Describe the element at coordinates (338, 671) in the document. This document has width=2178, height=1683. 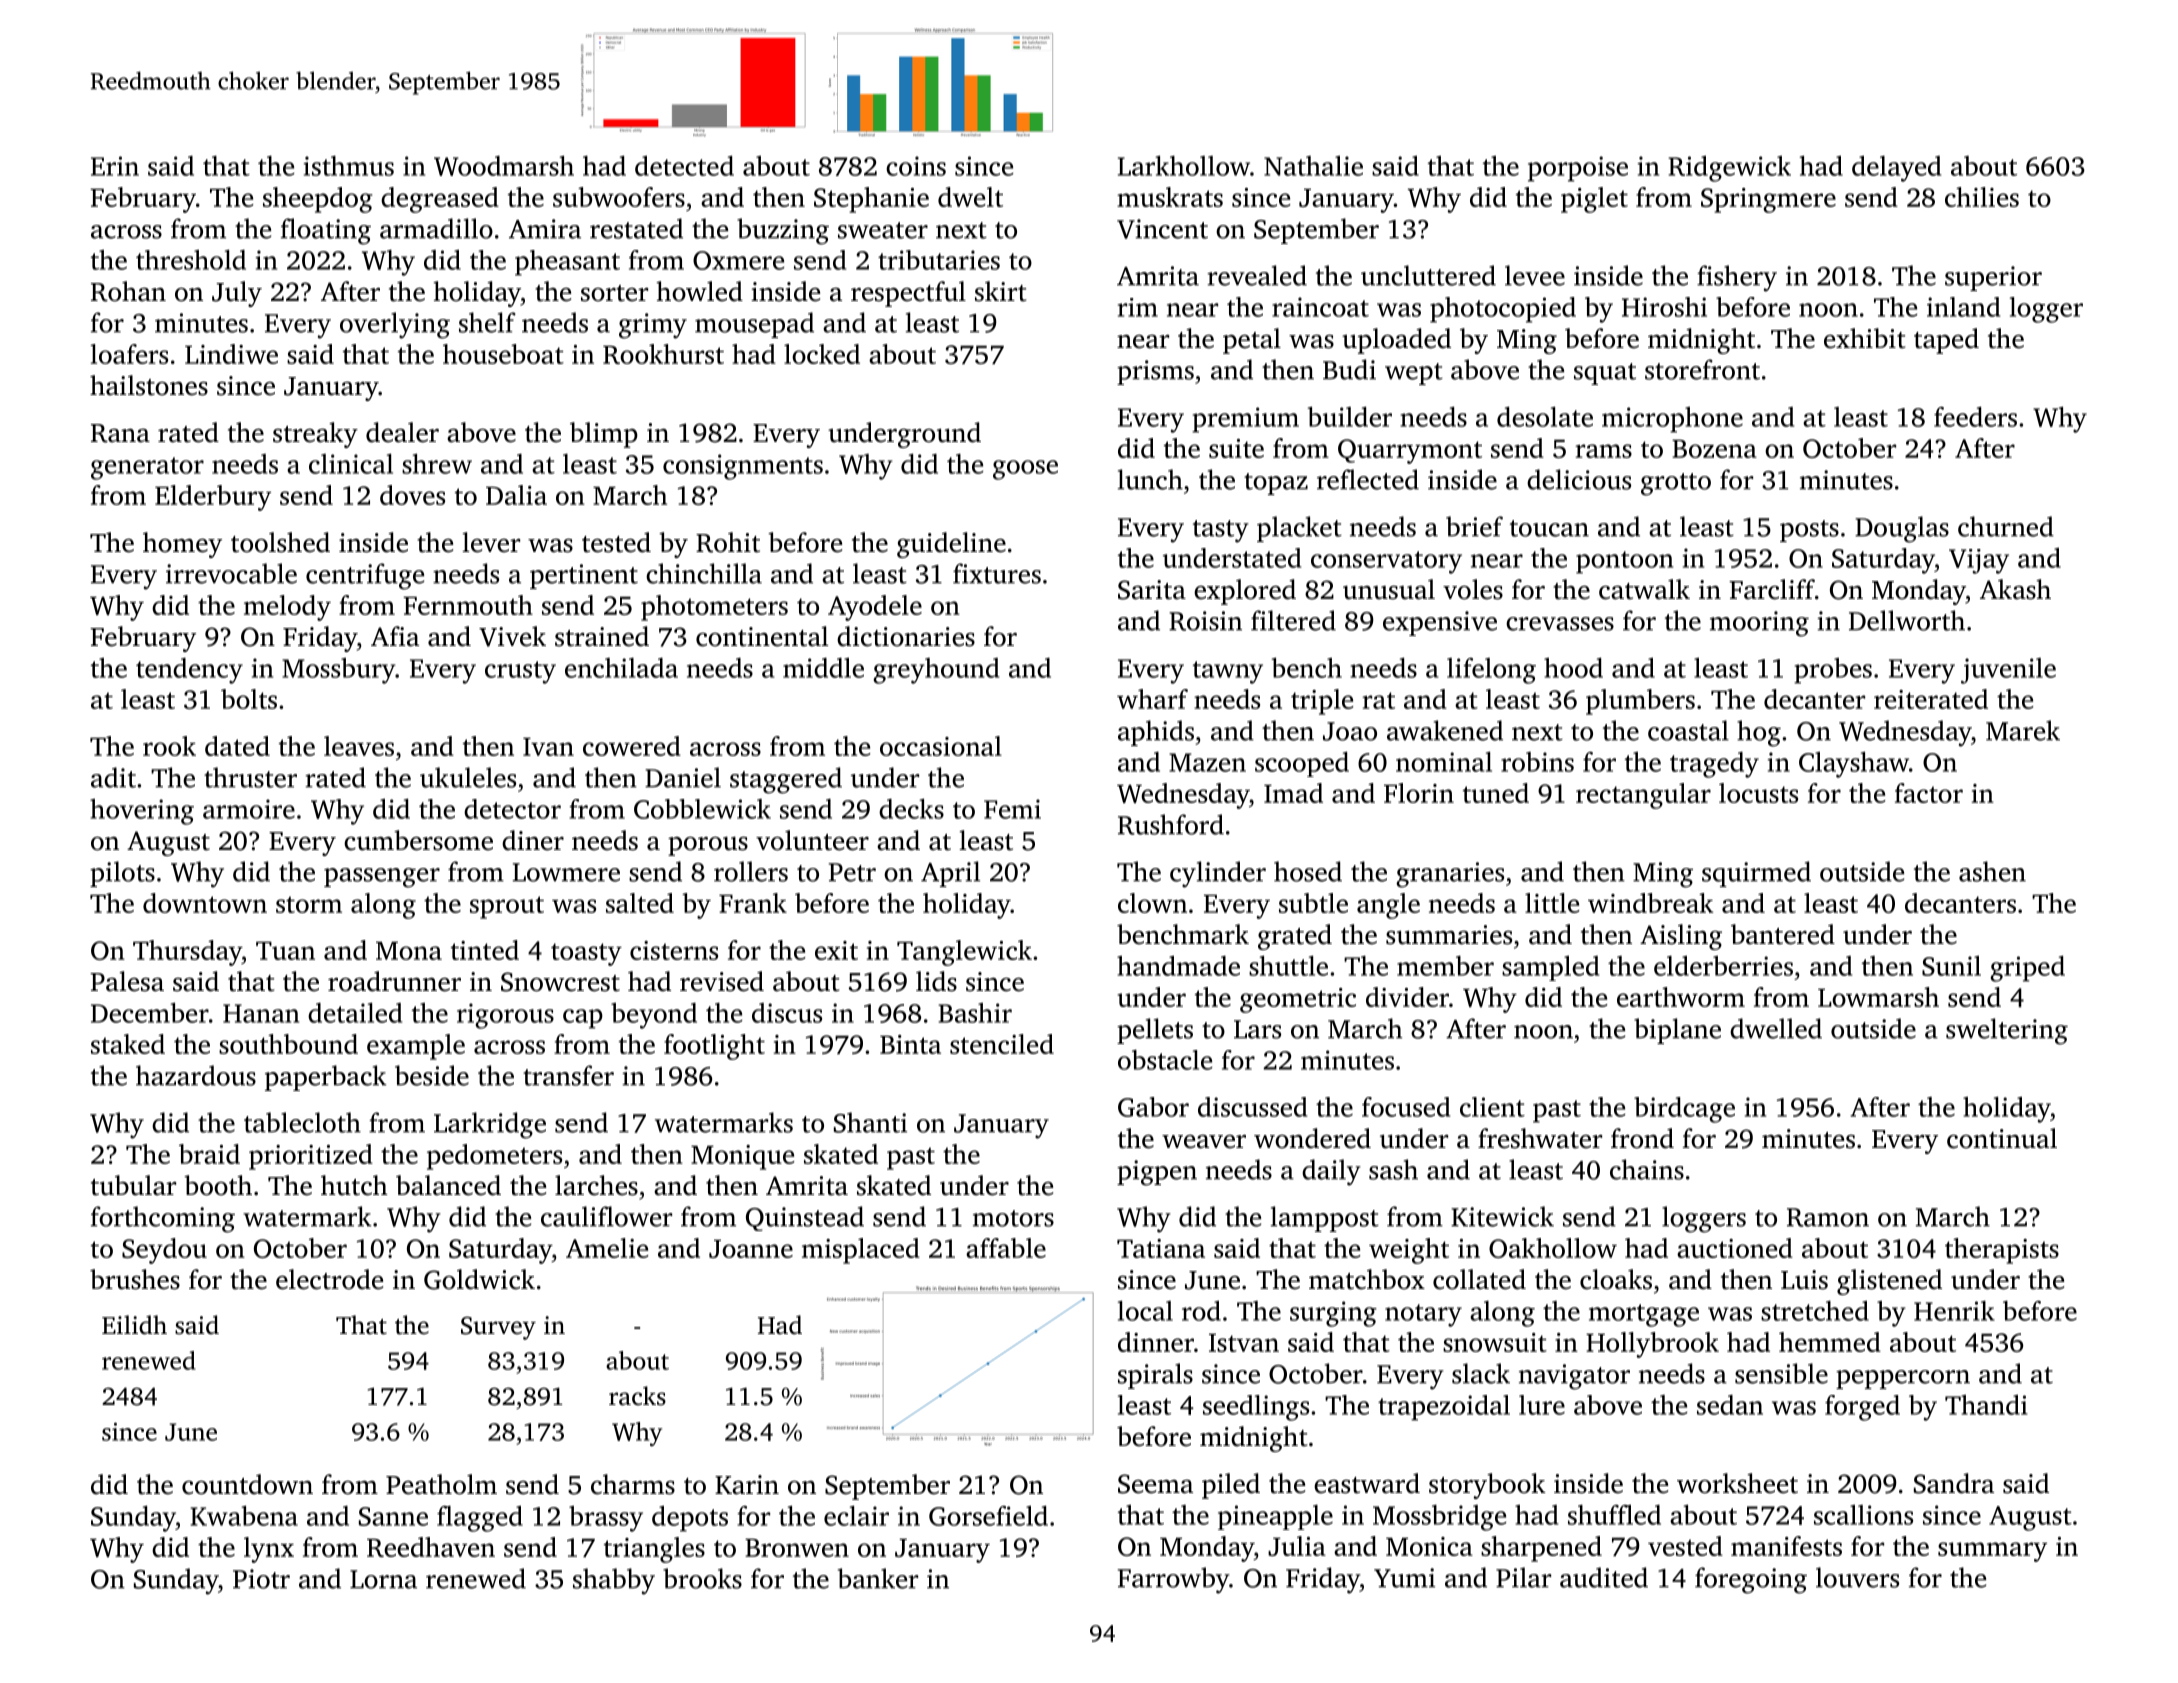
I see `Mossbury` at that location.
